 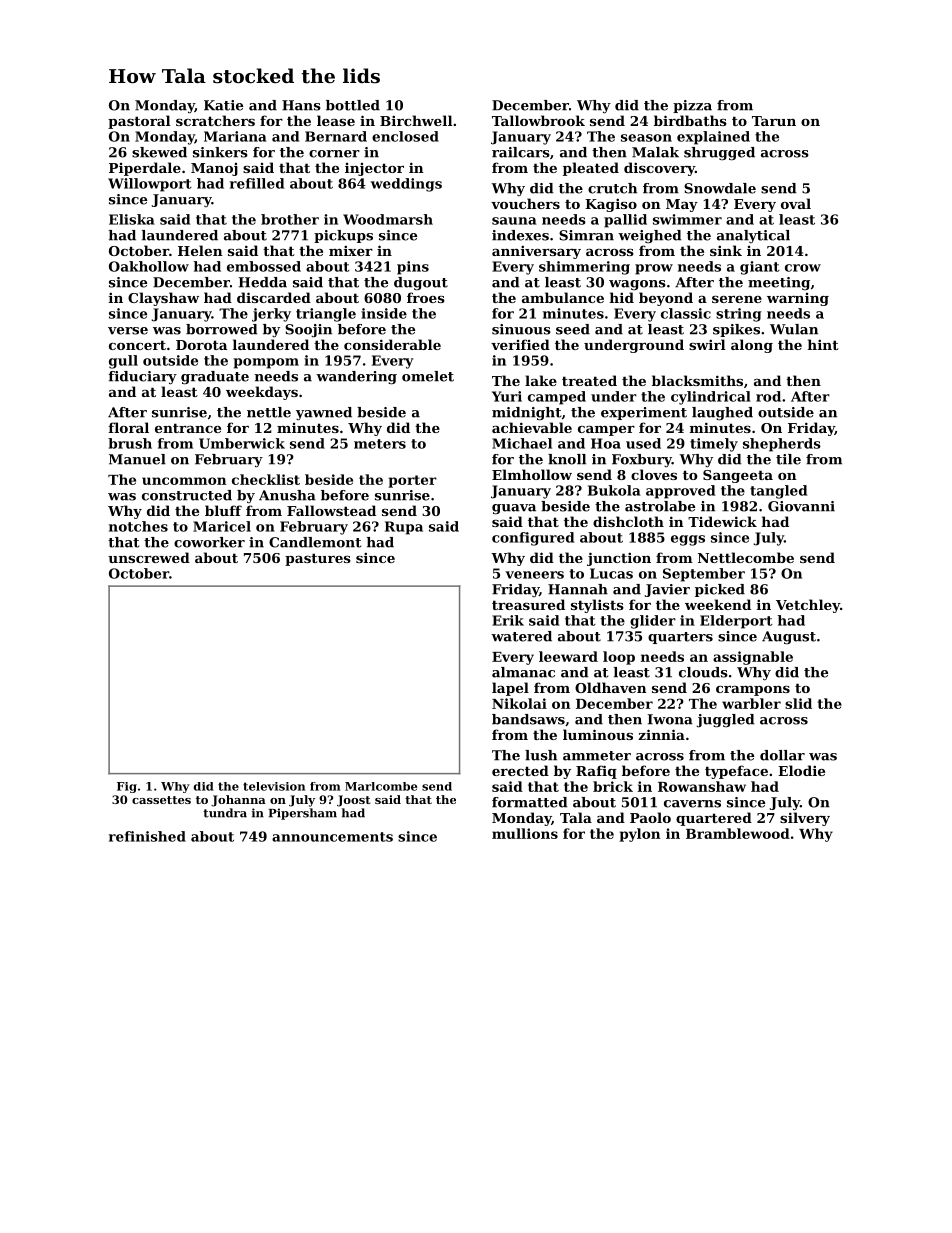 What do you see at coordinates (520, 235) in the image?
I see `indexes` at bounding box center [520, 235].
